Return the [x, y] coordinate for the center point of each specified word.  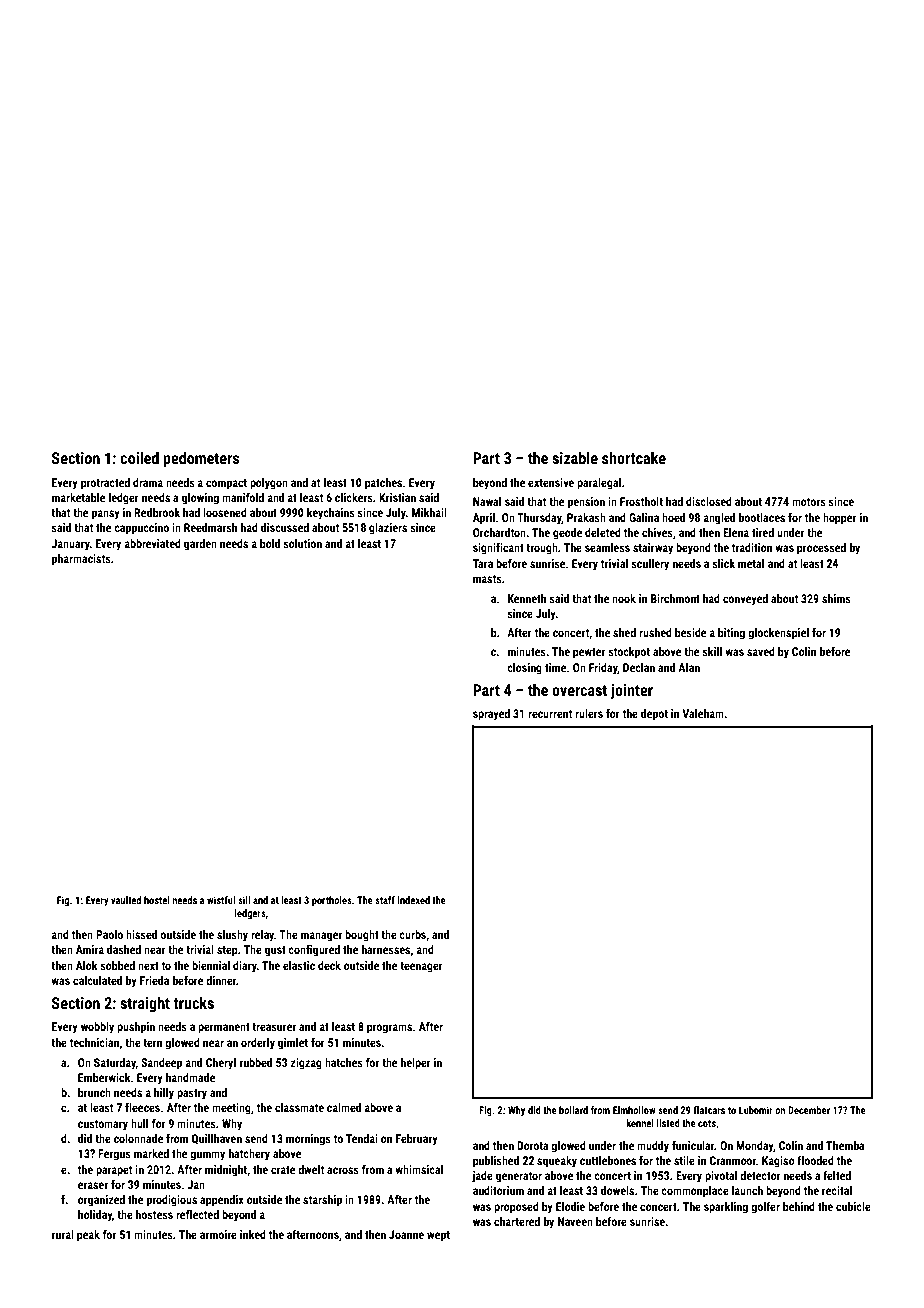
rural [63, 1234]
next [148, 966]
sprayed [491, 715]
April [484, 519]
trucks [194, 1003]
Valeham [703, 713]
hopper [839, 519]
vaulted [126, 900]
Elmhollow [634, 1110]
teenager [421, 967]
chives [657, 532]
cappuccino [141, 529]
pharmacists [81, 560]
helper [416, 1064]
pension [586, 503]
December [809, 1110]
